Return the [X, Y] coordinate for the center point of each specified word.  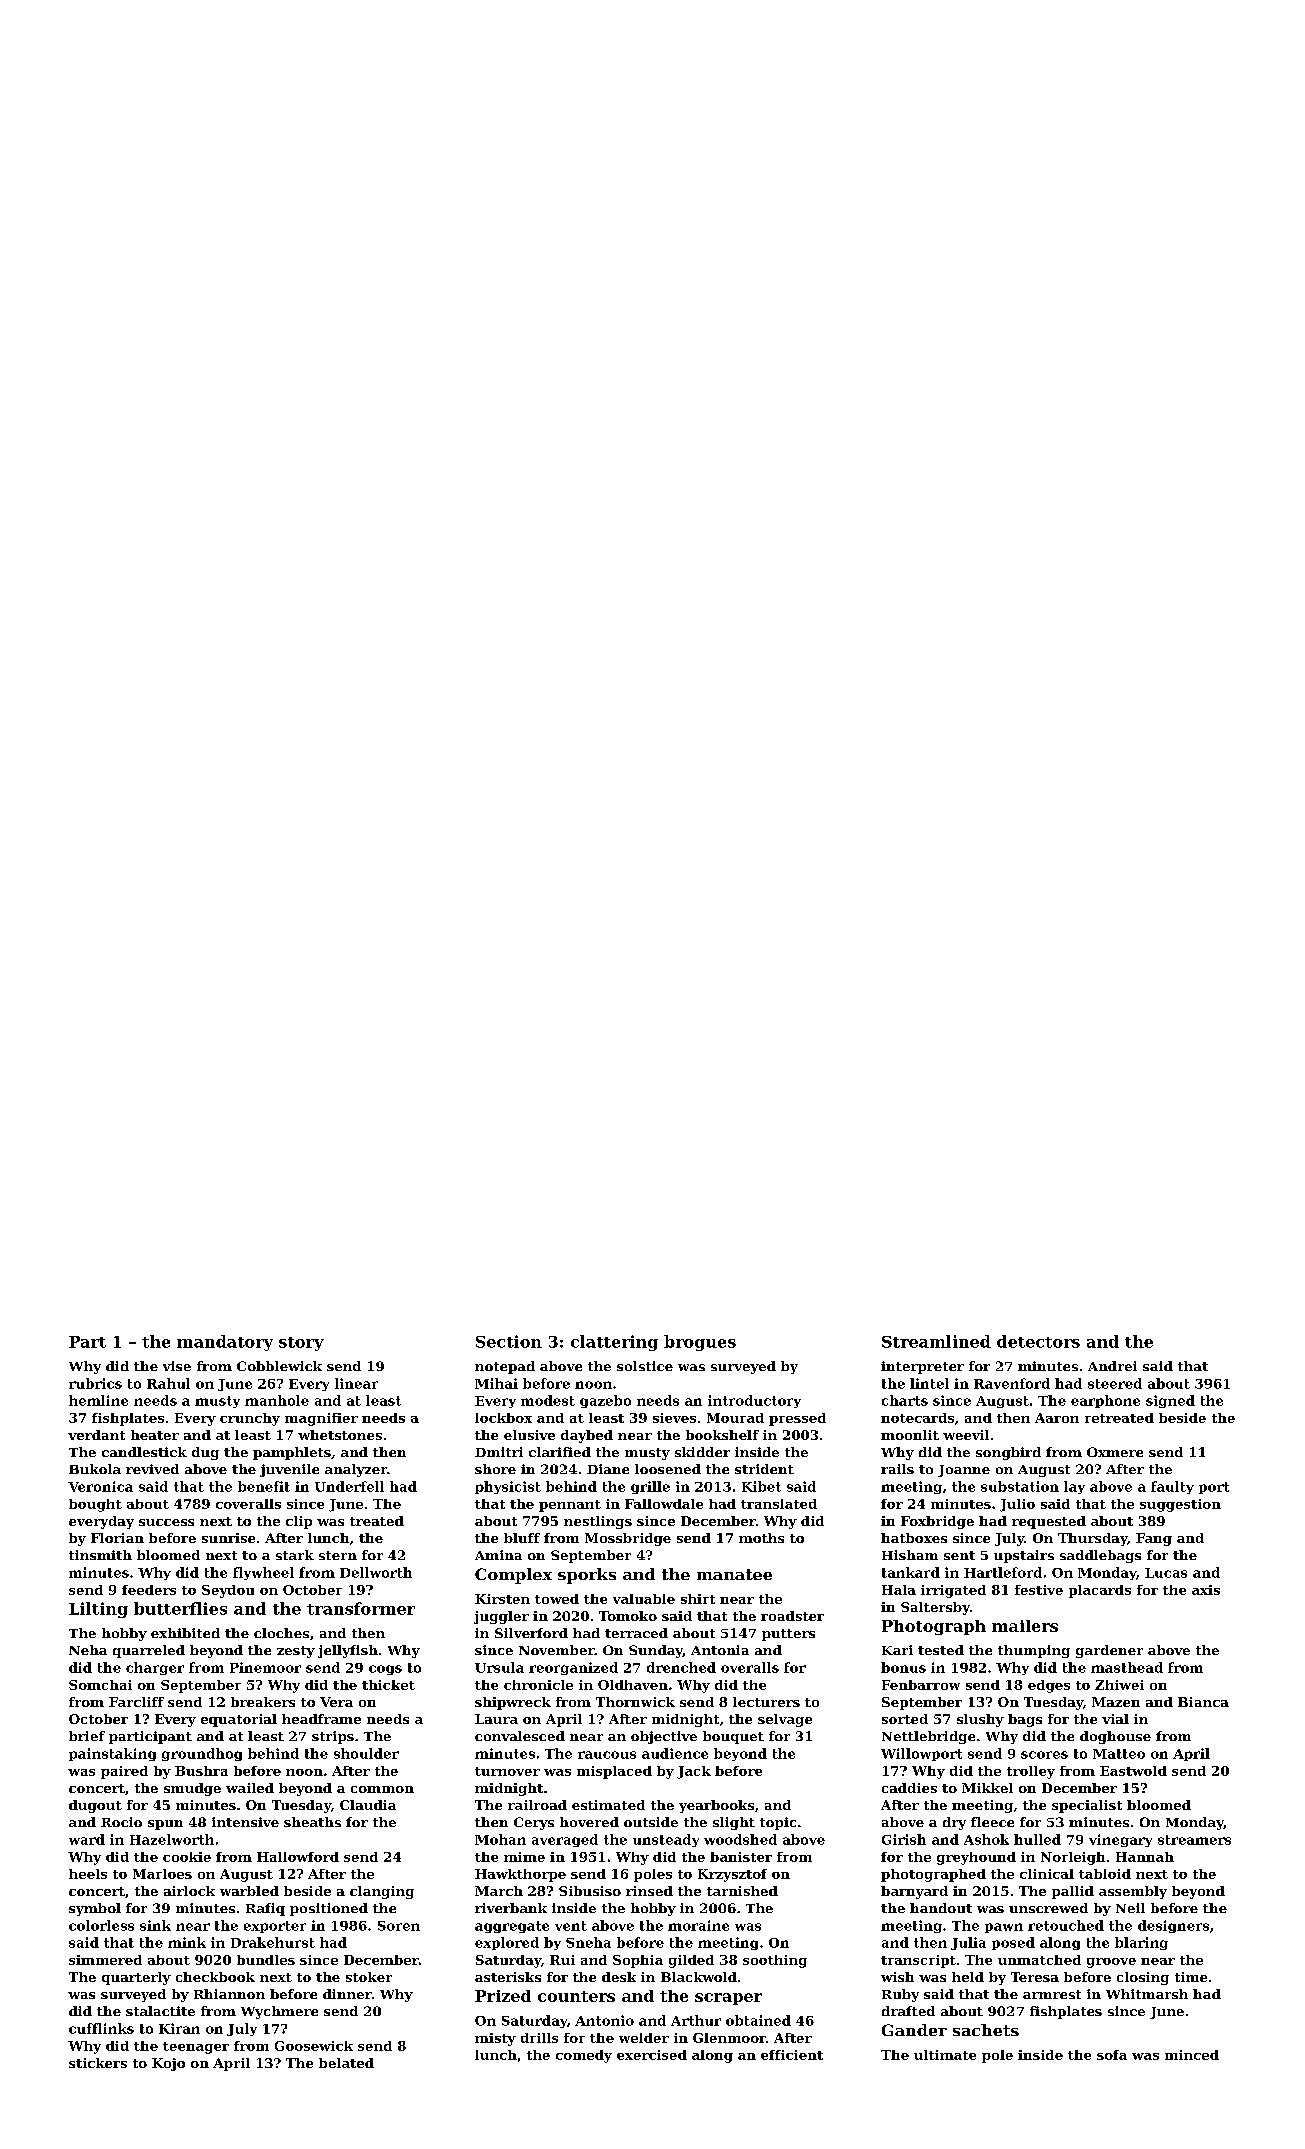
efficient [792, 2055]
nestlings [598, 1522]
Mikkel [987, 1788]
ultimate [945, 2055]
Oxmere [1115, 1452]
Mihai [496, 1383]
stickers [98, 2063]
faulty [1172, 1487]
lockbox [503, 1418]
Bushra [201, 1771]
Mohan [500, 1839]
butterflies [180, 1608]
